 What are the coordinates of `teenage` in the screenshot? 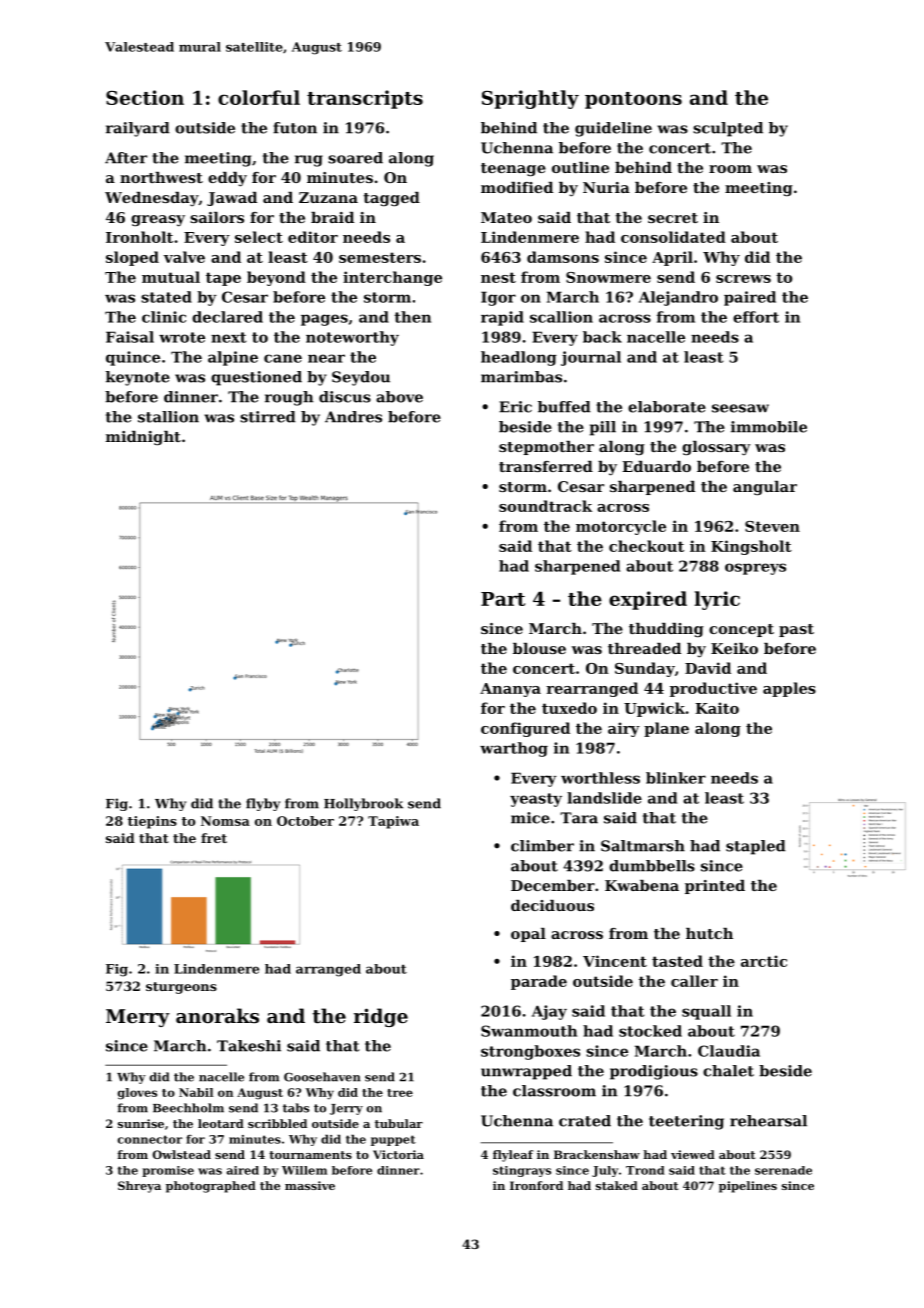 It's located at (513, 170).
